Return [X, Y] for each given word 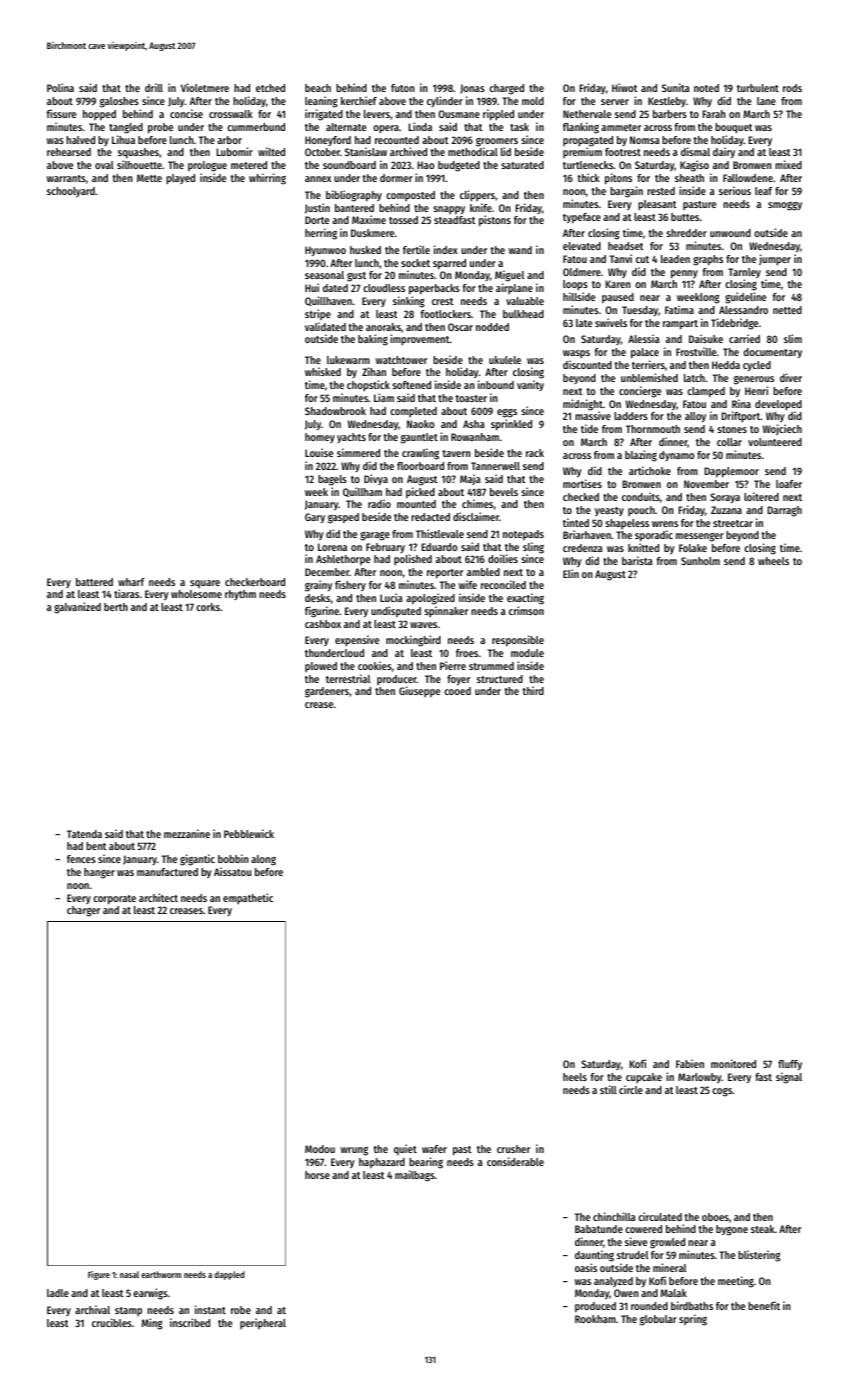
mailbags [415, 1176]
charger [83, 911]
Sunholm [700, 561]
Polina [60, 87]
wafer [434, 1149]
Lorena [332, 547]
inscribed [190, 1322]
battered [94, 582]
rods [792, 88]
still [608, 1089]
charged [506, 89]
